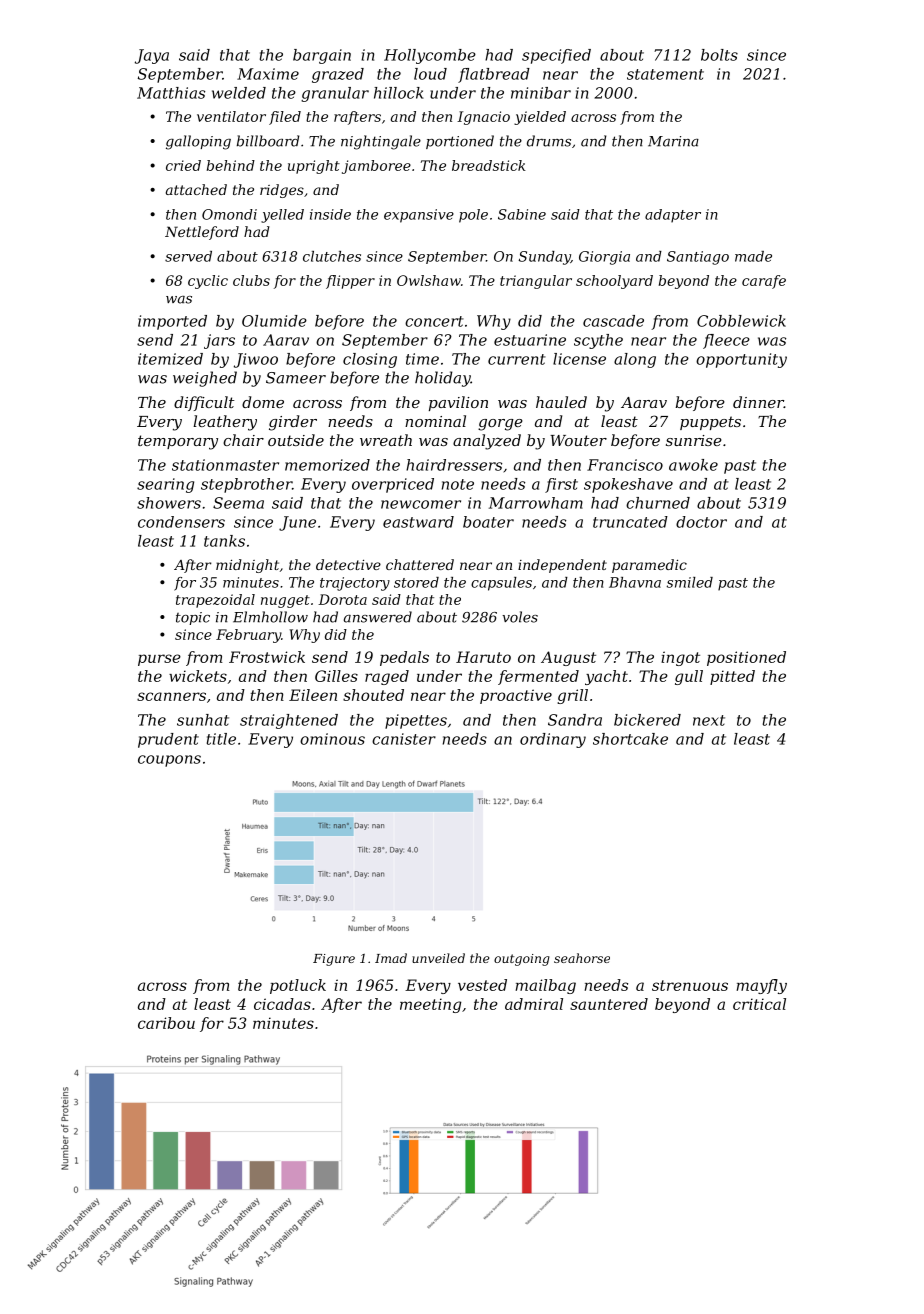 Image resolution: width=924 pixels, height=1314 pixels. What do you see at coordinates (434, 321) in the page?
I see `concert` at bounding box center [434, 321].
